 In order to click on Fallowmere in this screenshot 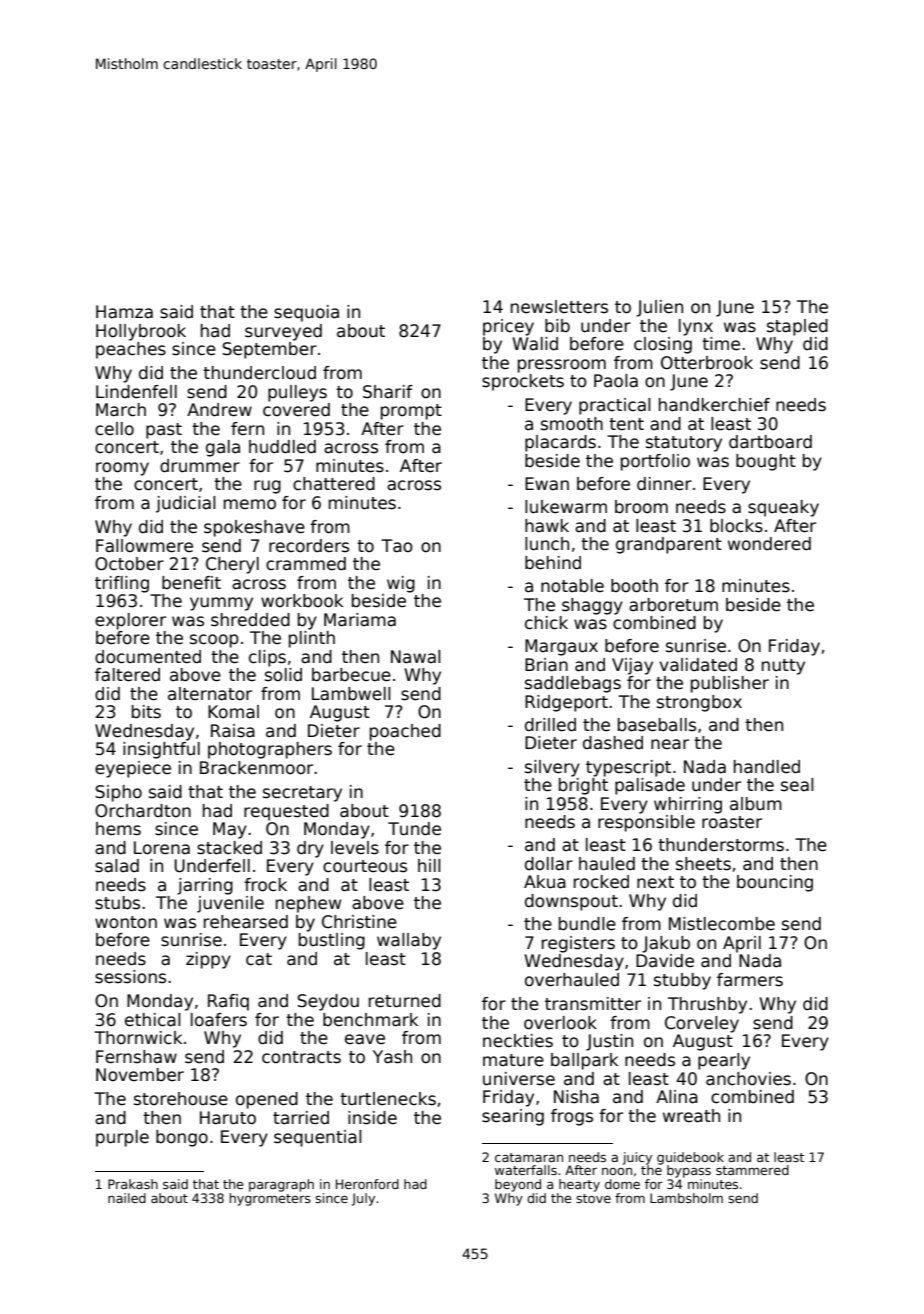, I will do `click(144, 546)`.
